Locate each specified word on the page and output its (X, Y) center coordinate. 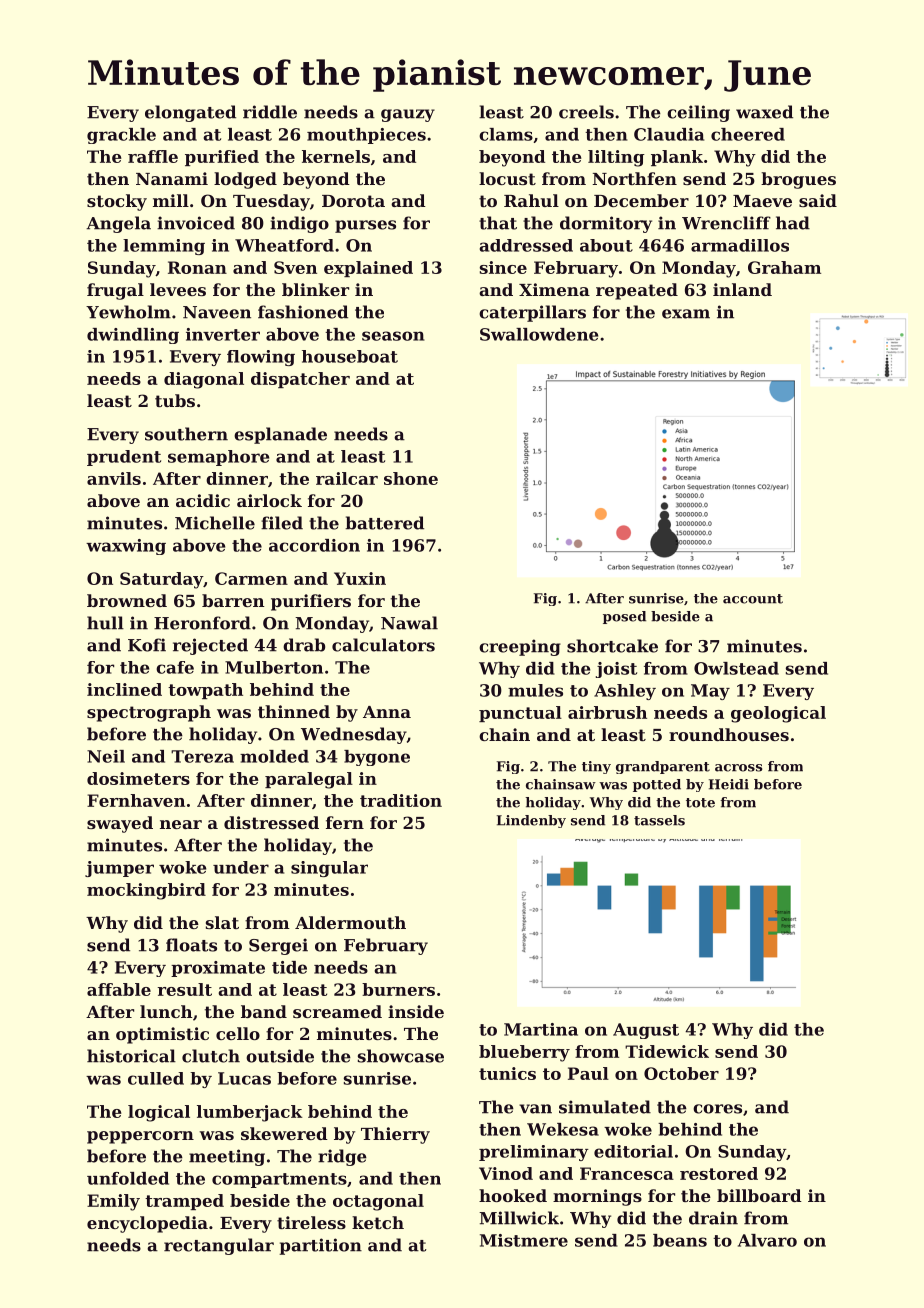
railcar (347, 478)
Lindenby (531, 821)
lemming (164, 247)
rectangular (219, 1246)
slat (222, 922)
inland (742, 289)
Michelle (215, 523)
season (393, 336)
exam (686, 314)
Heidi (729, 784)
